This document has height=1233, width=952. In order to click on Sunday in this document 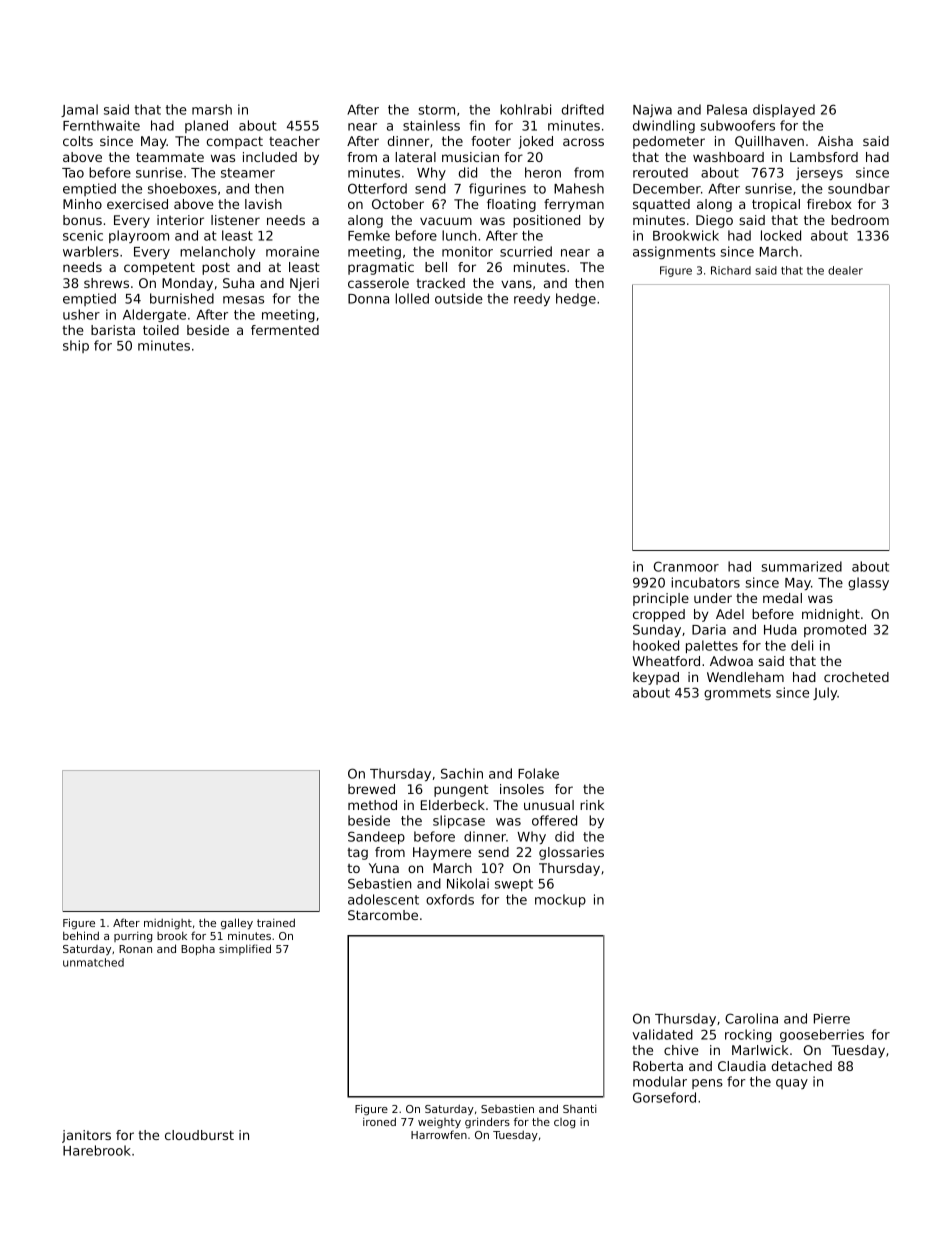, I will do `click(657, 630)`.
